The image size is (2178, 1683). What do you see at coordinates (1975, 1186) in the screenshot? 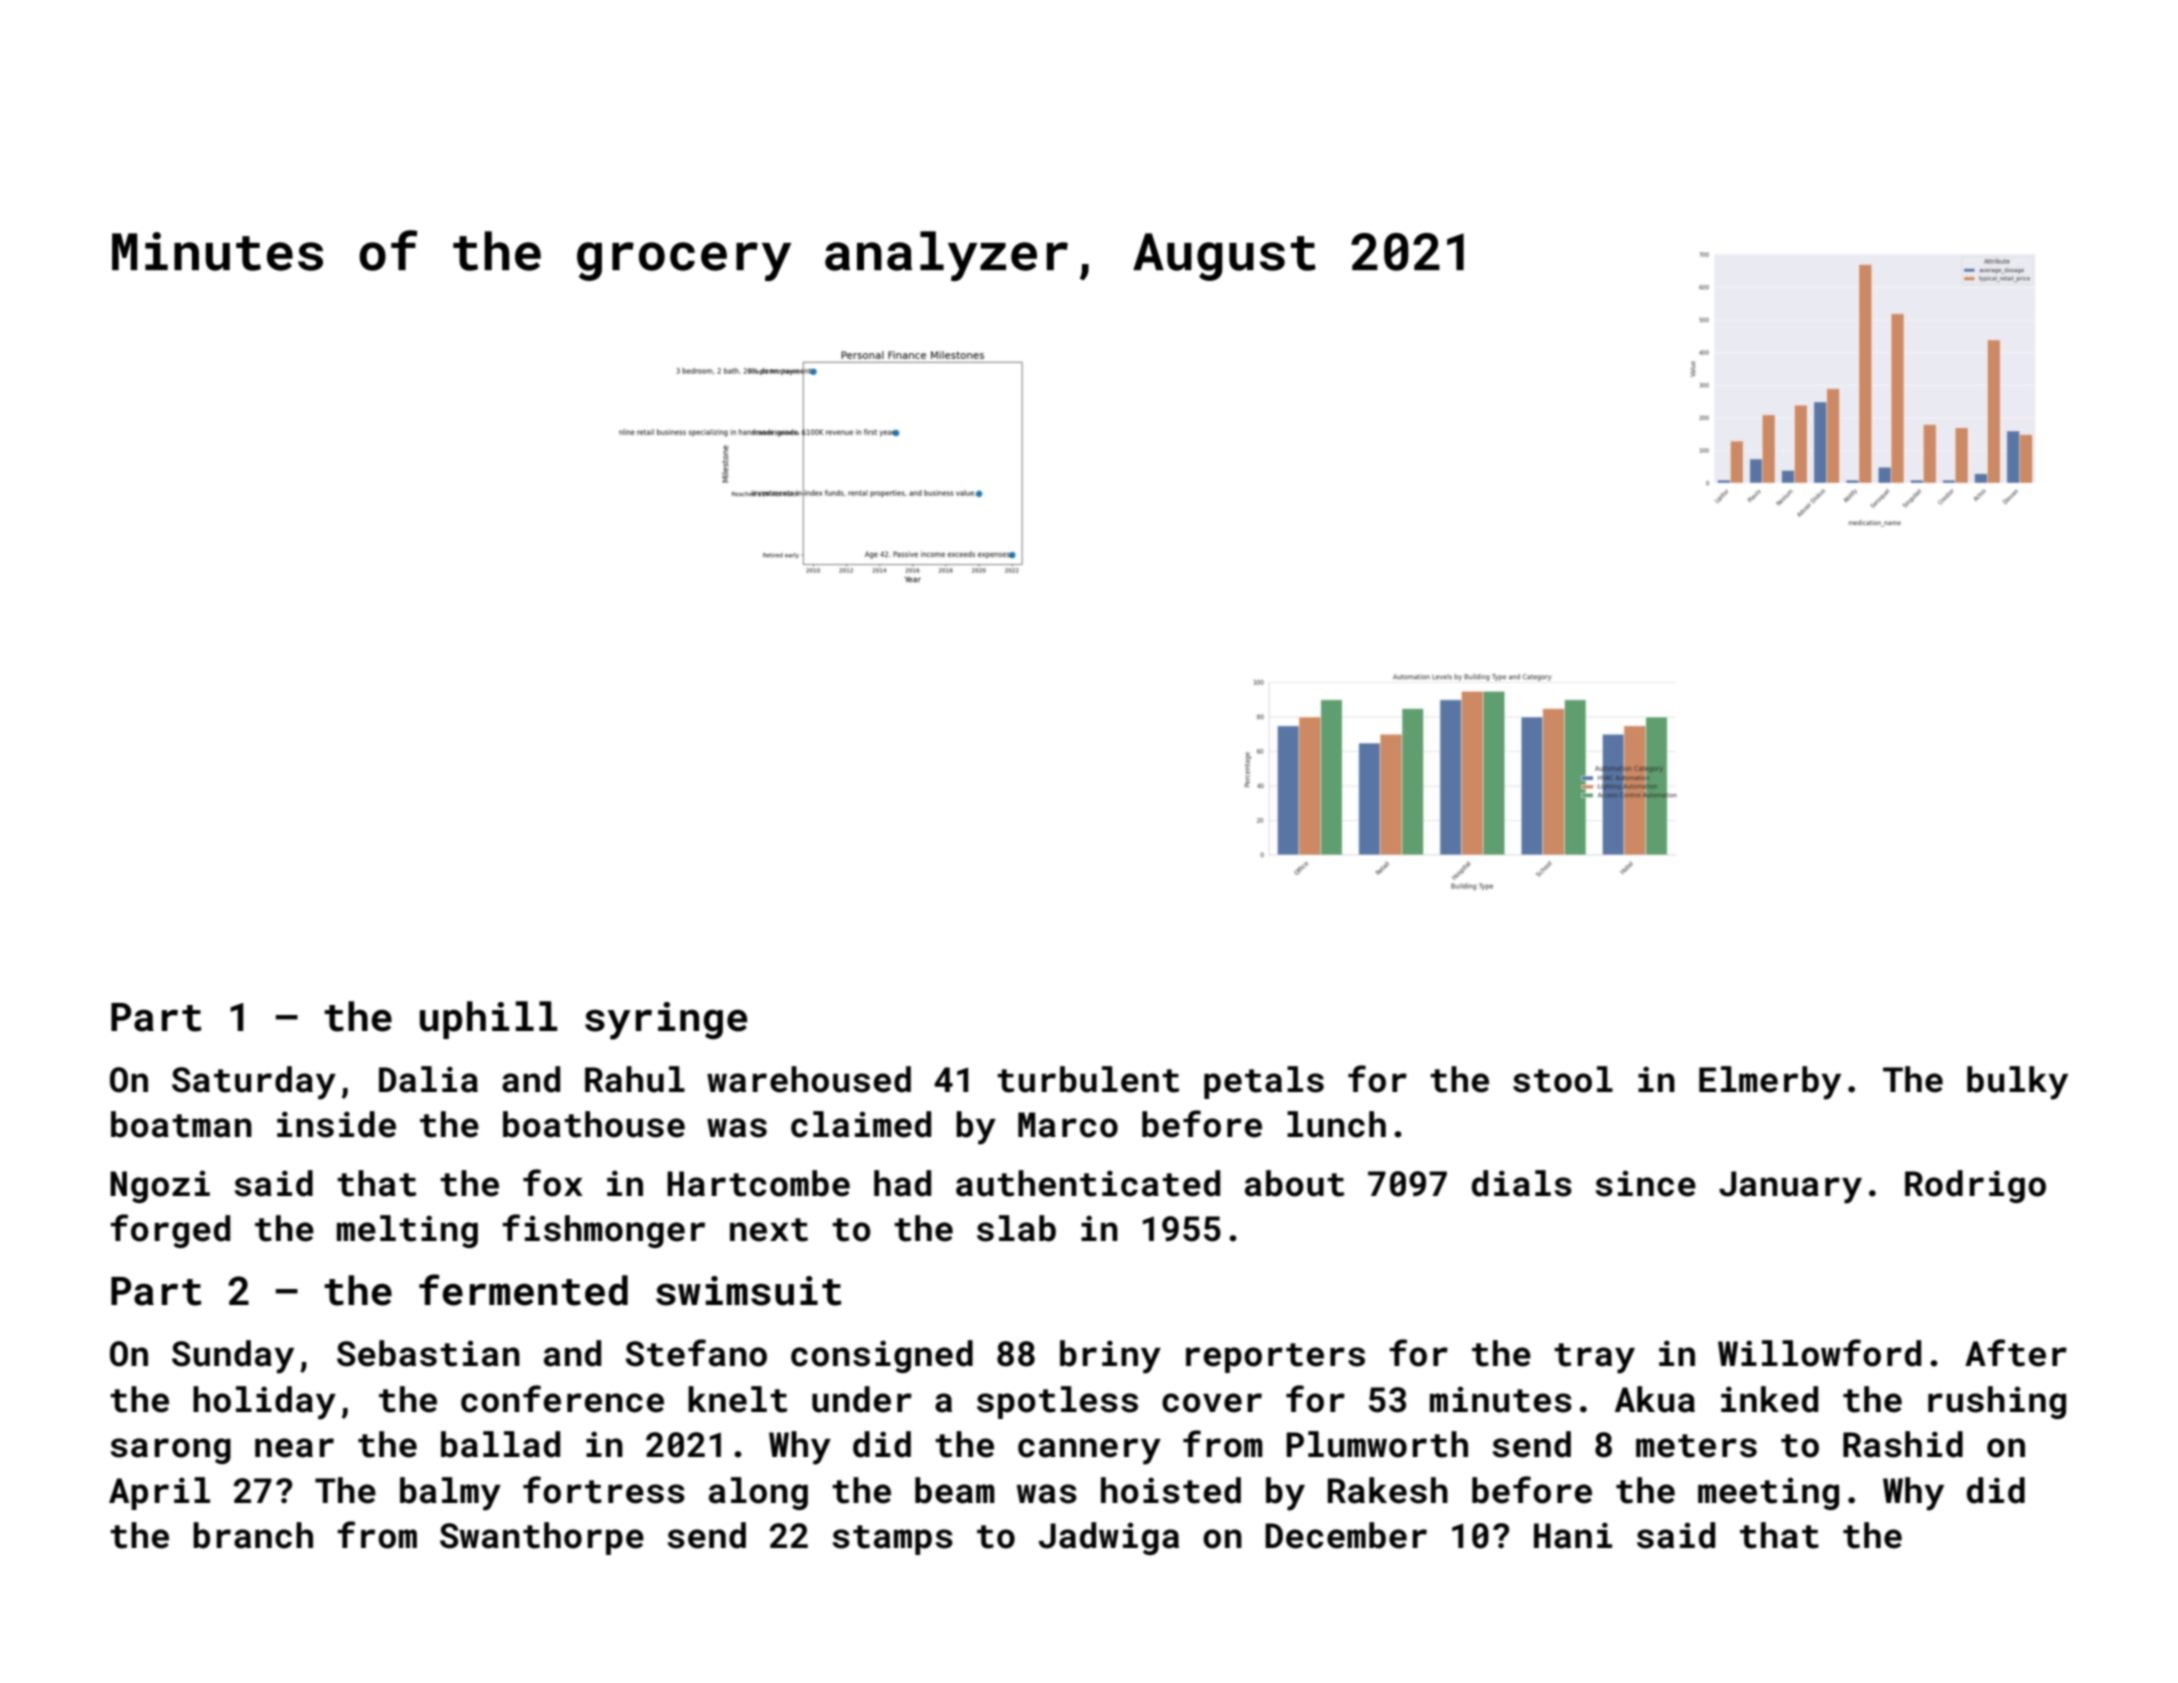
I see `Rodrigo` at bounding box center [1975, 1186].
